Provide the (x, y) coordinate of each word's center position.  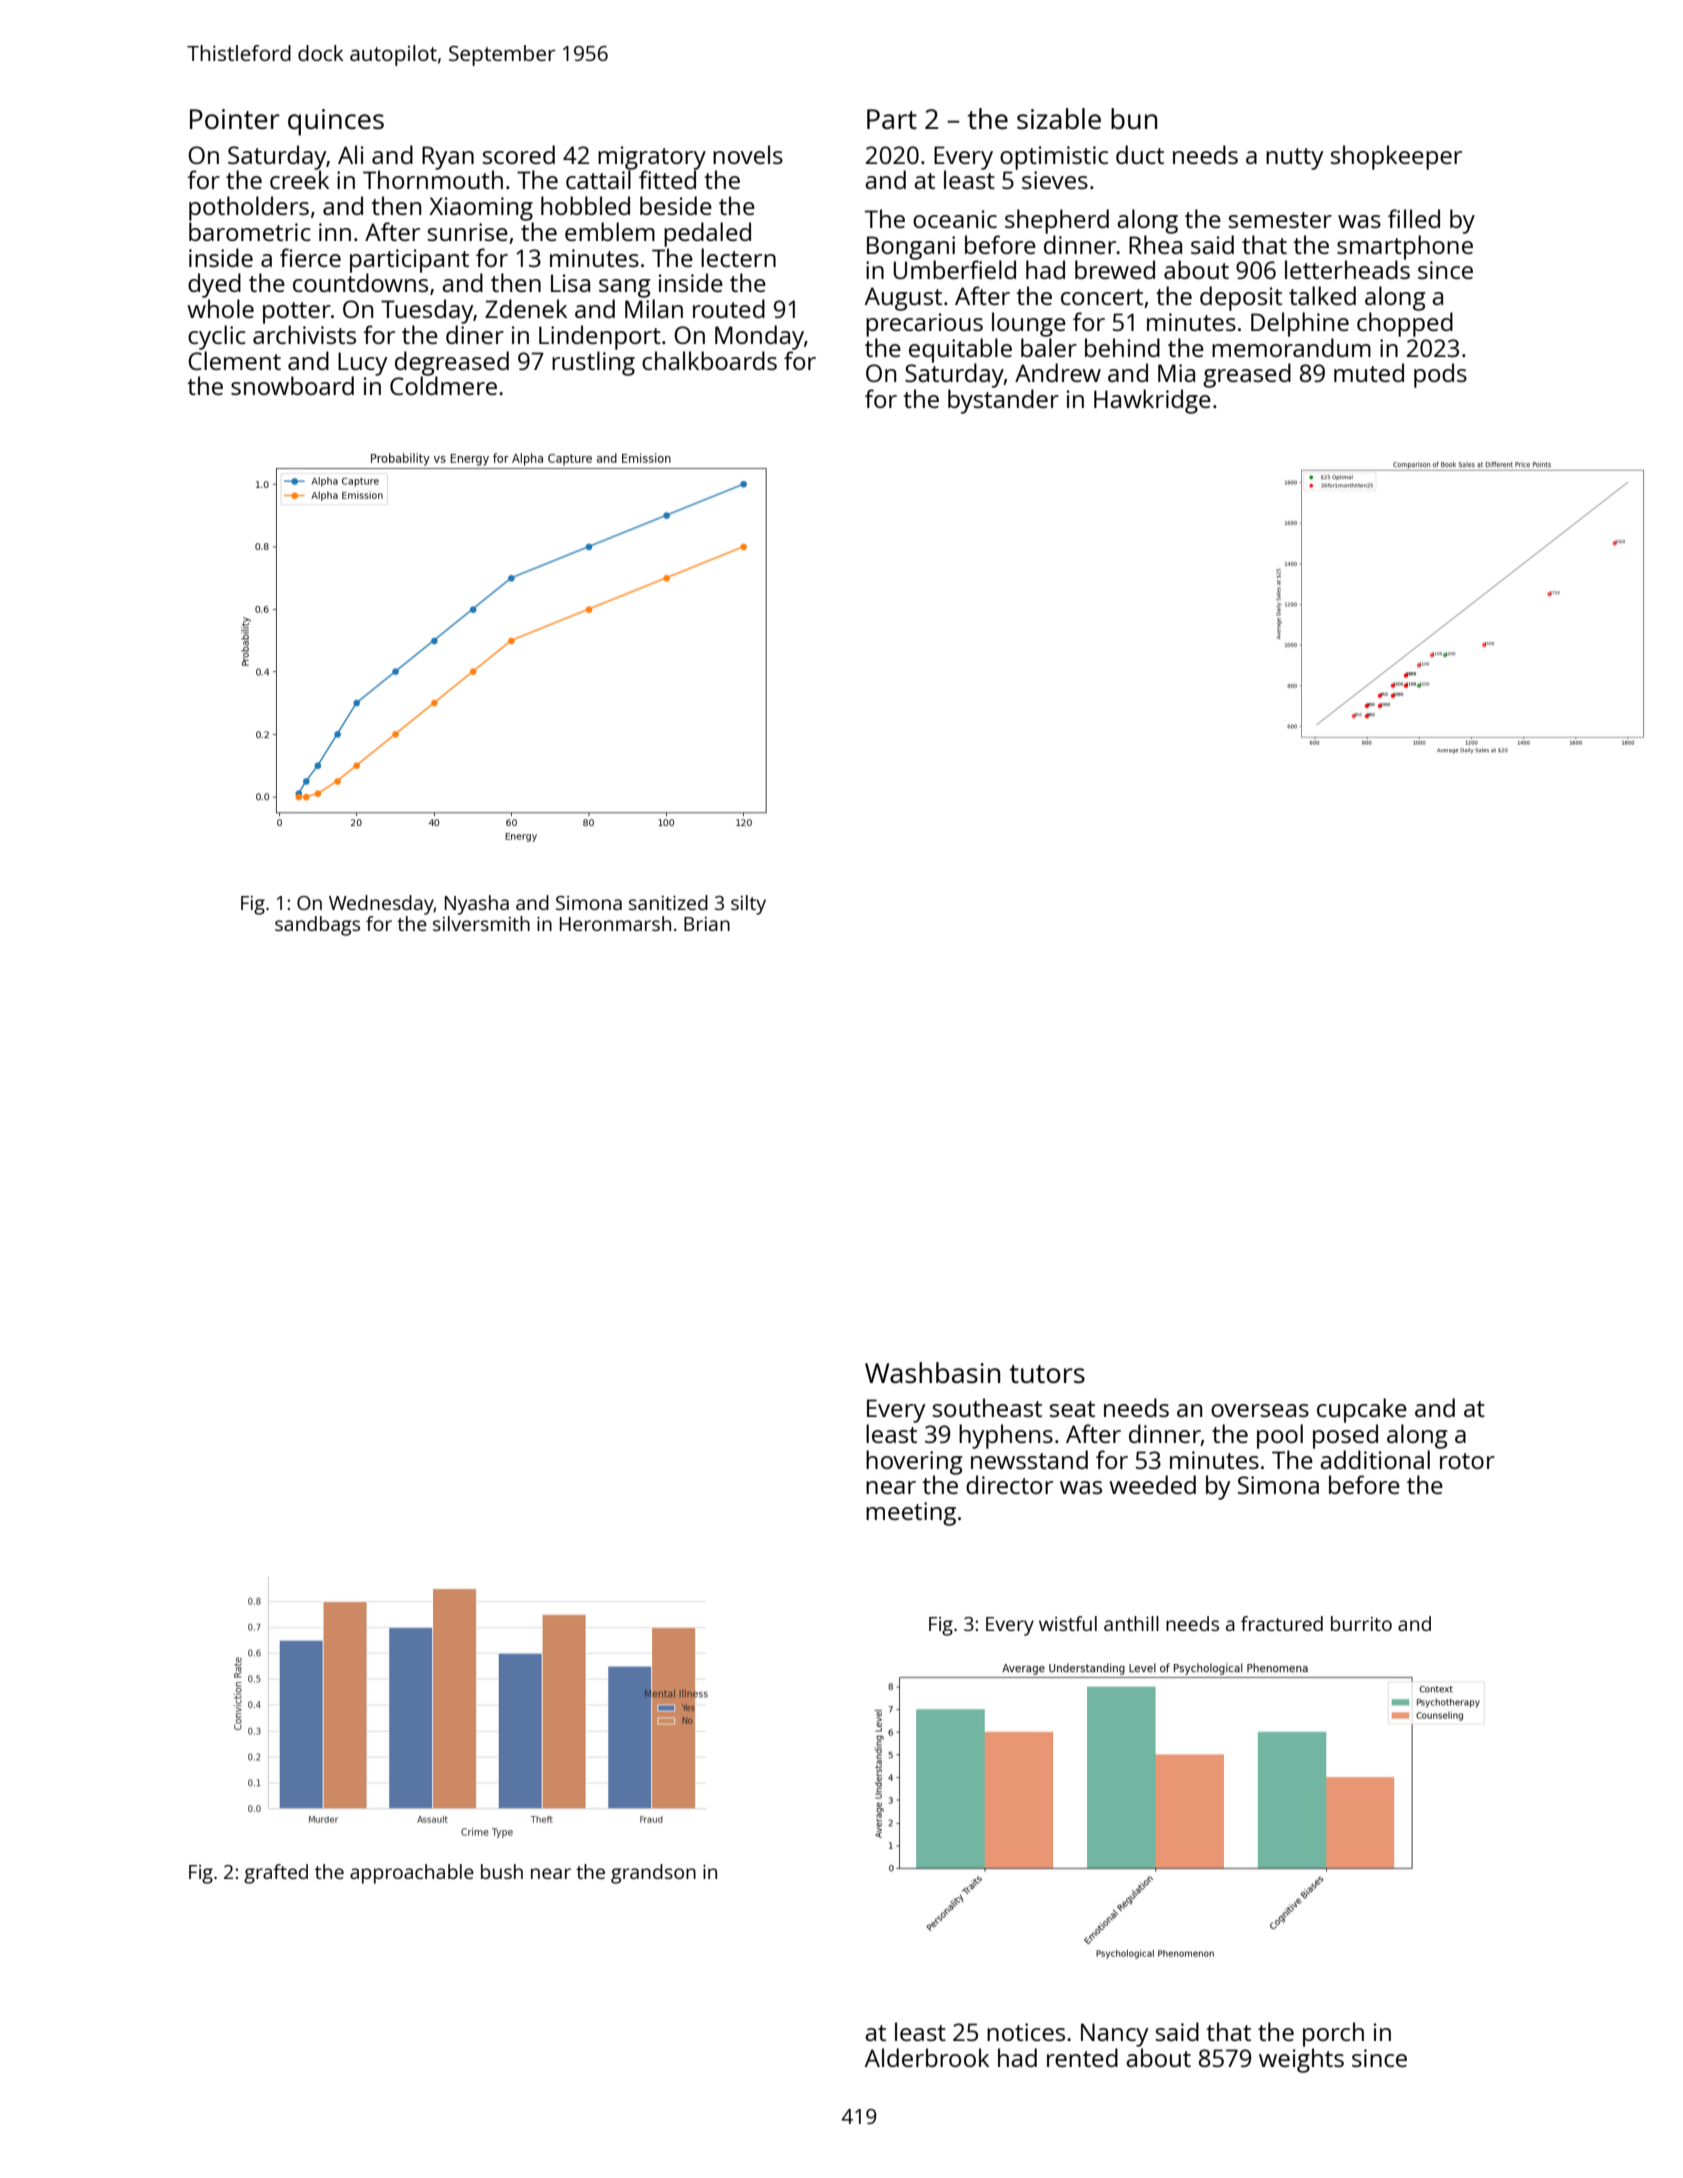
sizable (1059, 118)
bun (1134, 118)
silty (748, 905)
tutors (1047, 1374)
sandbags (317, 926)
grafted (276, 1874)
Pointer (235, 119)
